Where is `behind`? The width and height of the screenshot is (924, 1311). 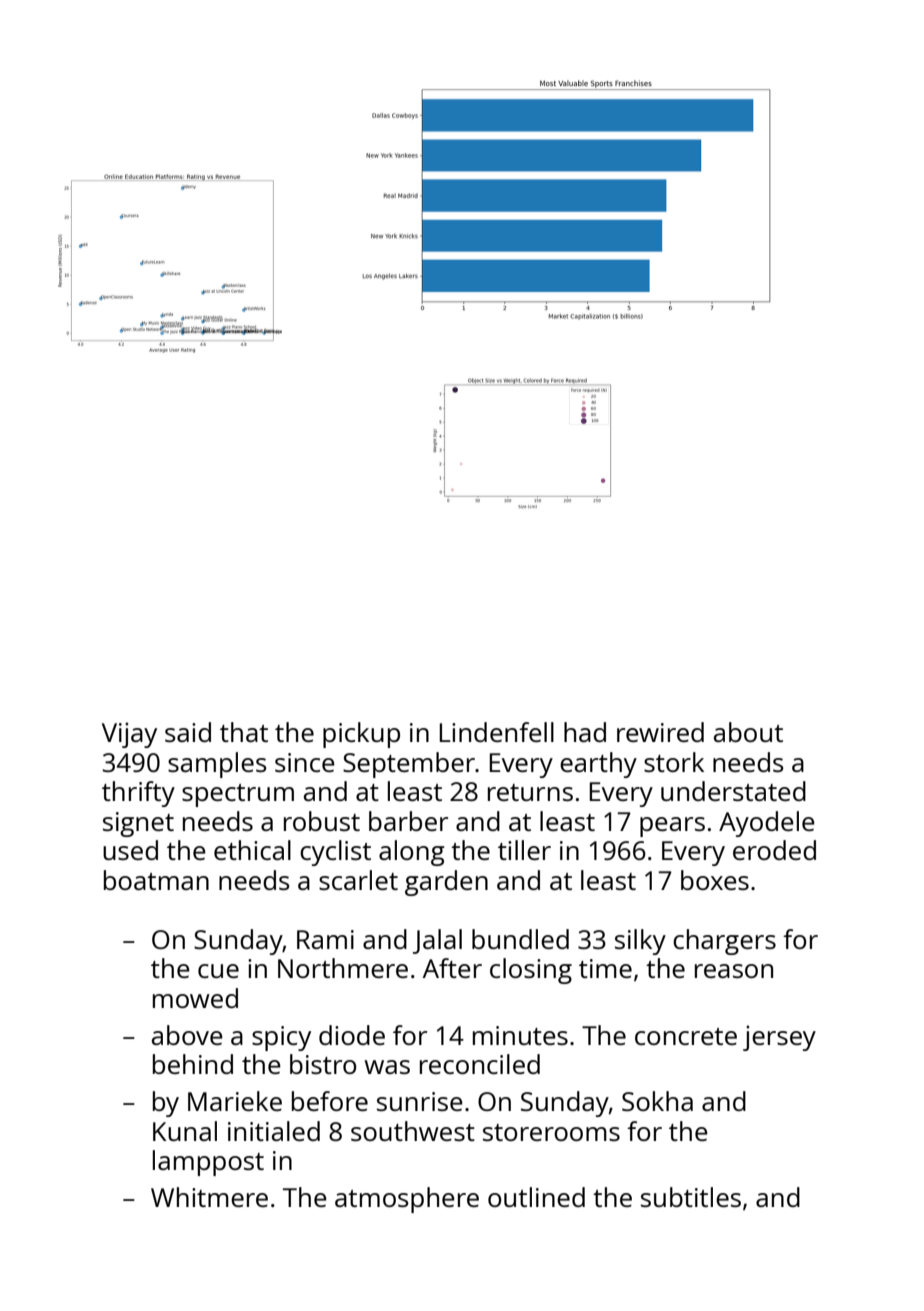 behind is located at coordinates (193, 1064).
